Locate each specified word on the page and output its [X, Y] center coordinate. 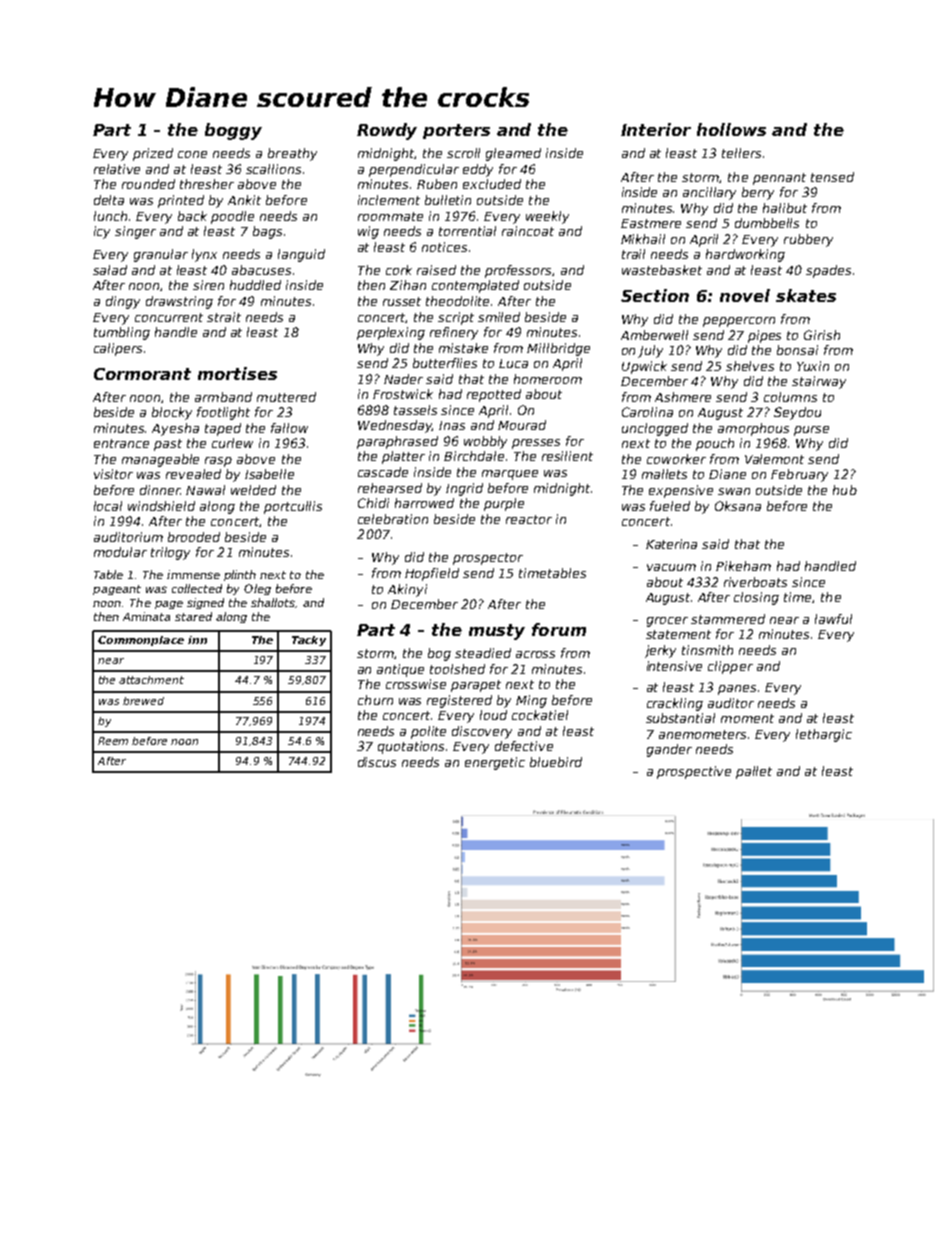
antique [400, 670]
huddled [255, 285]
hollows [731, 129]
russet [402, 301]
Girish [822, 335]
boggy [233, 131]
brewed [143, 701]
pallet [754, 772]
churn [375, 700]
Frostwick [403, 394]
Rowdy [387, 131]
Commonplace [141, 641]
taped [223, 429]
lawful [833, 619]
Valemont [774, 459]
